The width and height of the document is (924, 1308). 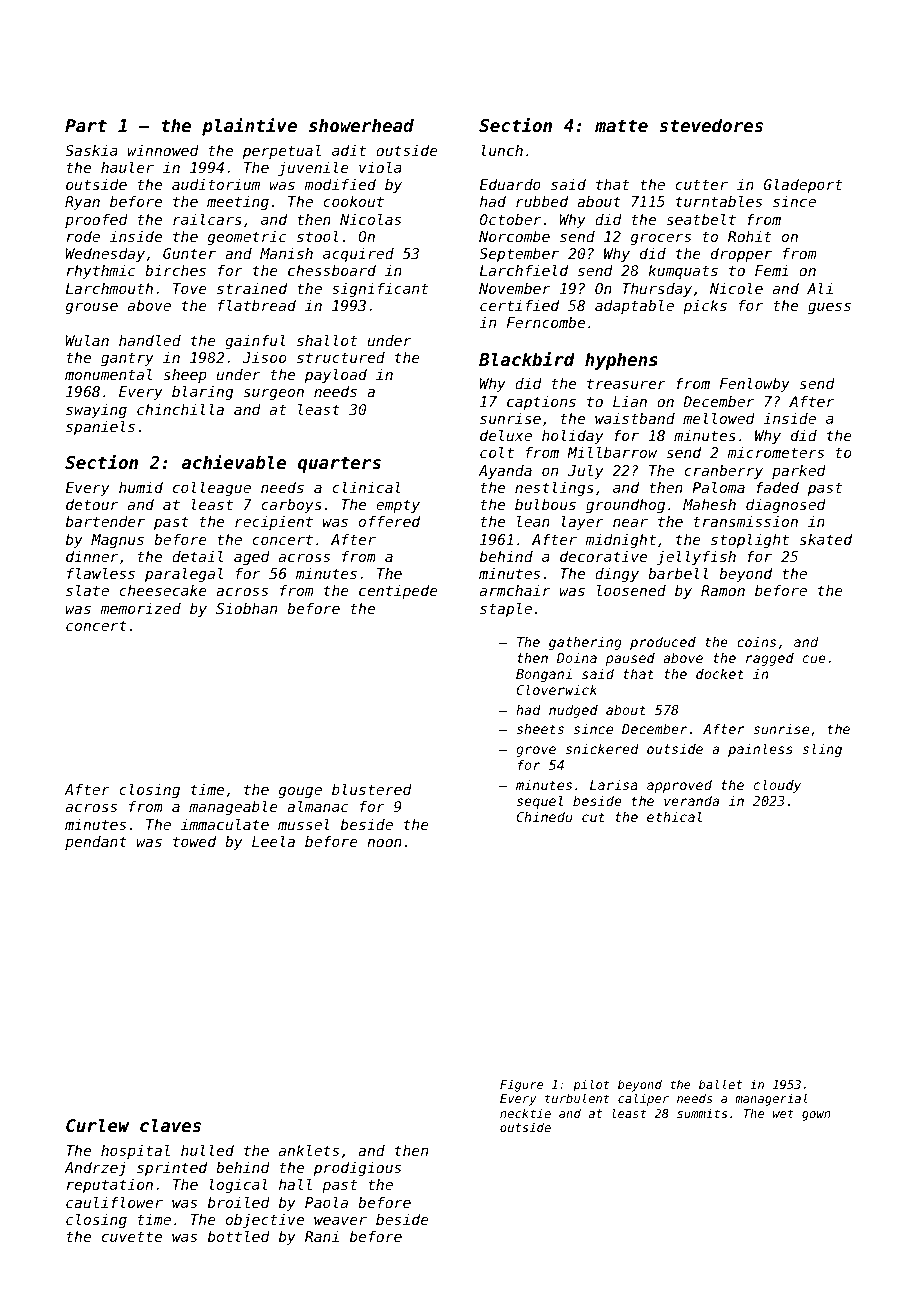 I want to click on plaintive, so click(x=249, y=126).
